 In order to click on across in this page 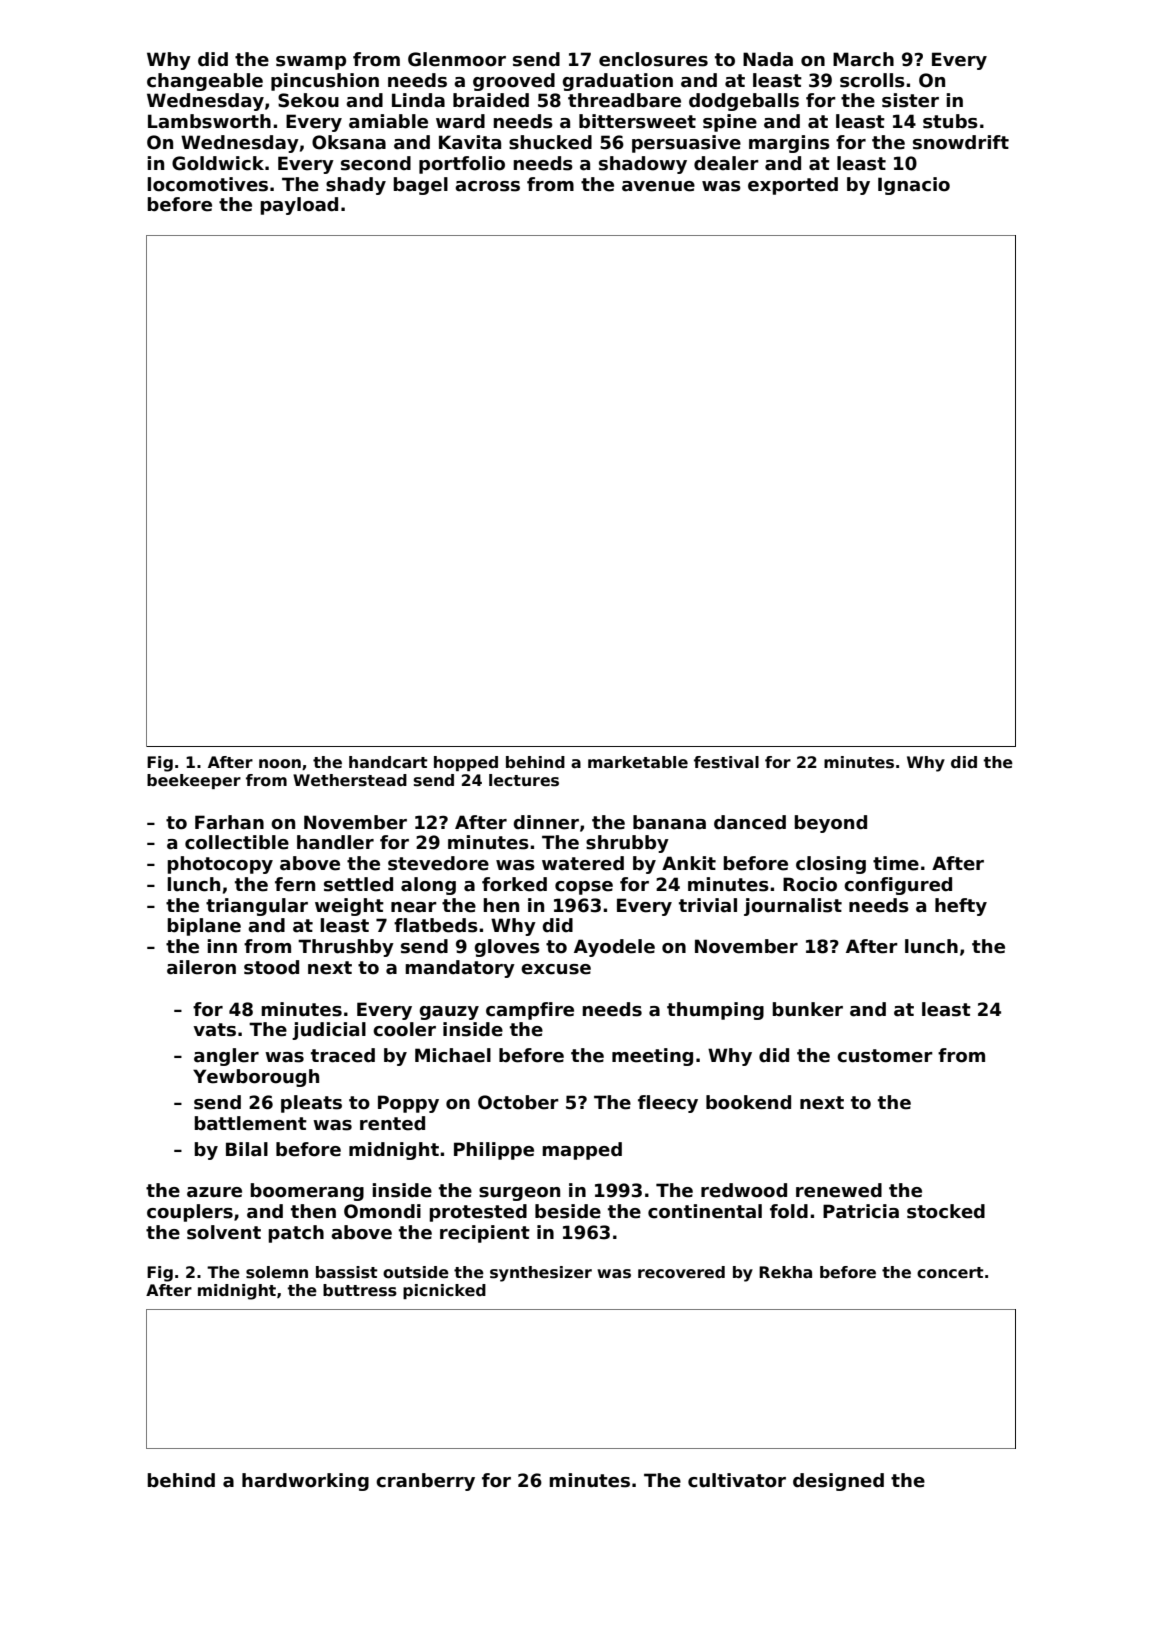, I will do `click(487, 186)`.
